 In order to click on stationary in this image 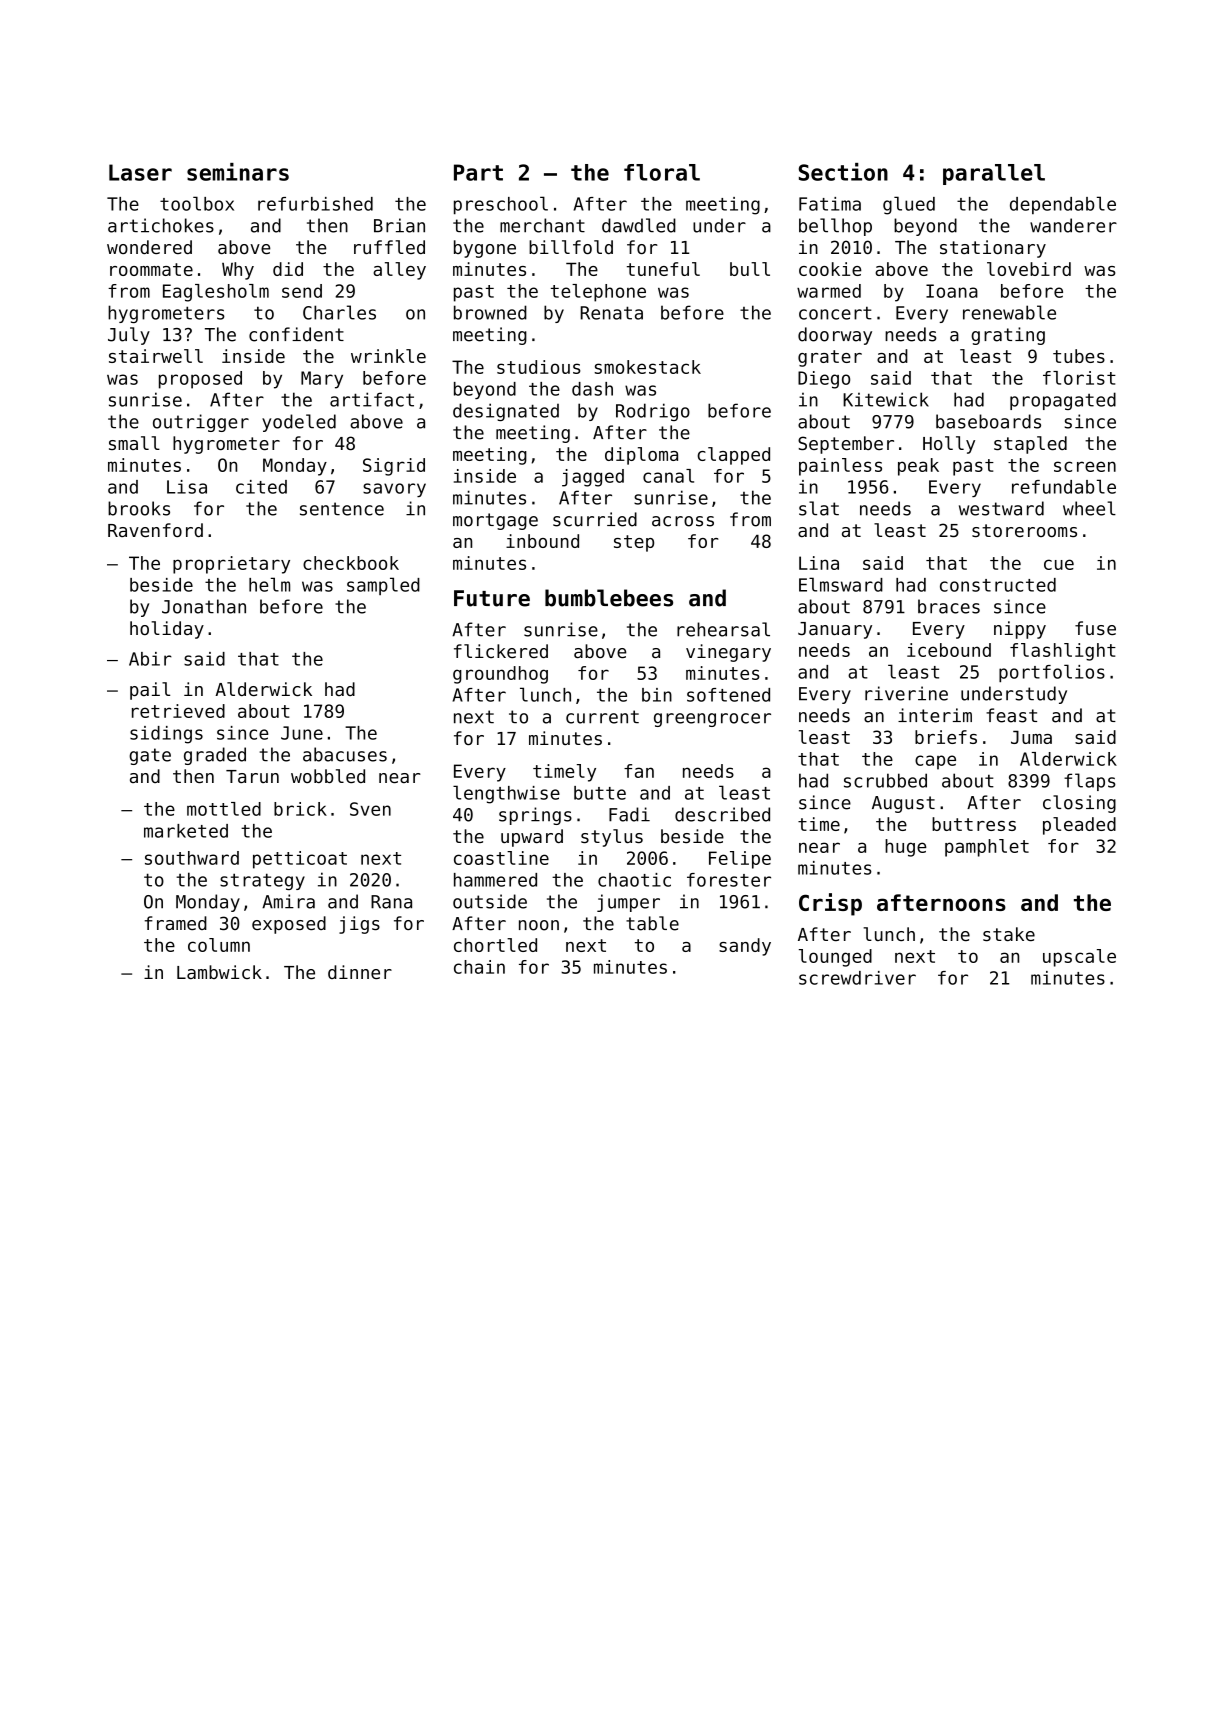, I will do `click(993, 249)`.
